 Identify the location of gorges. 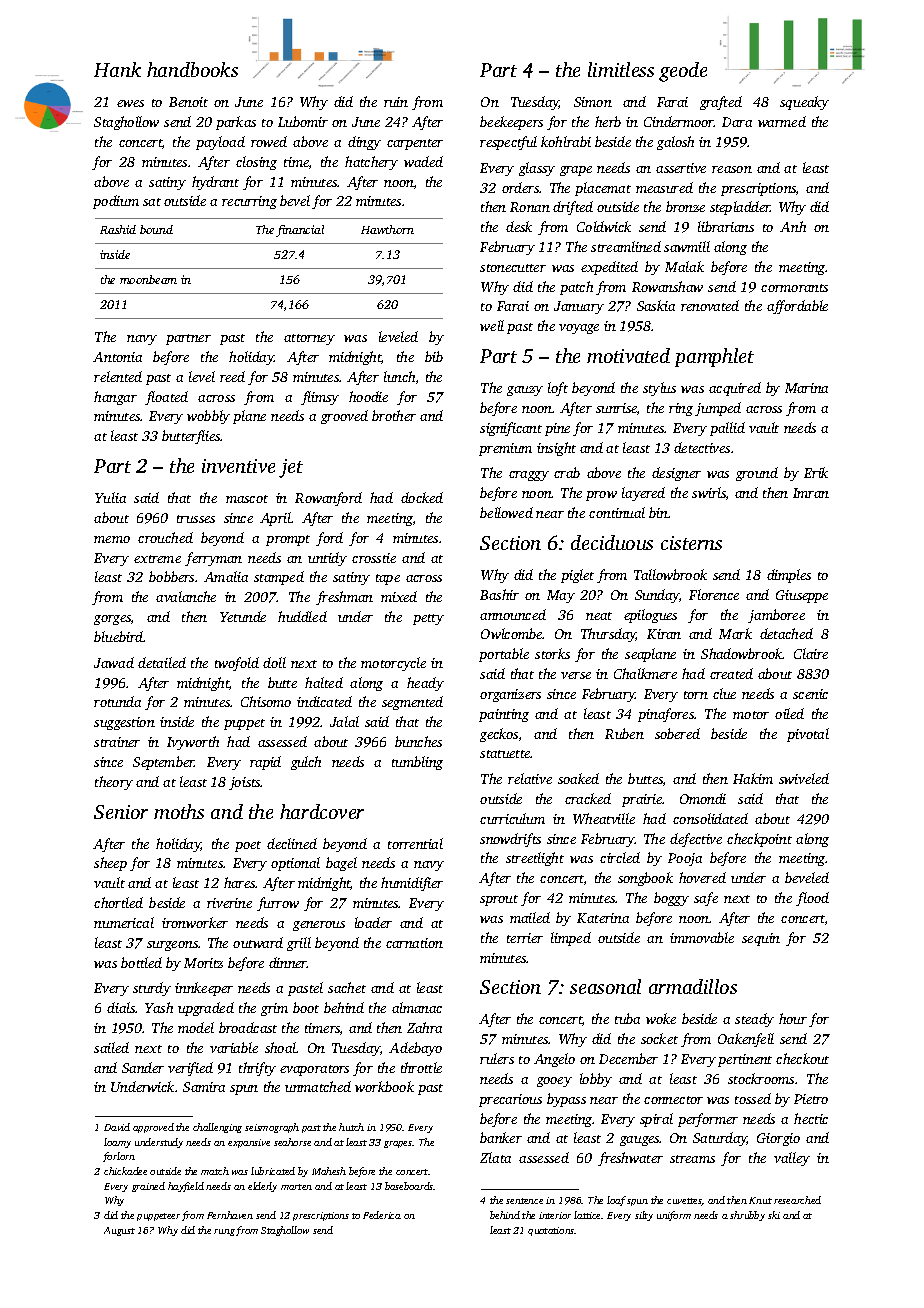
(112, 620).
